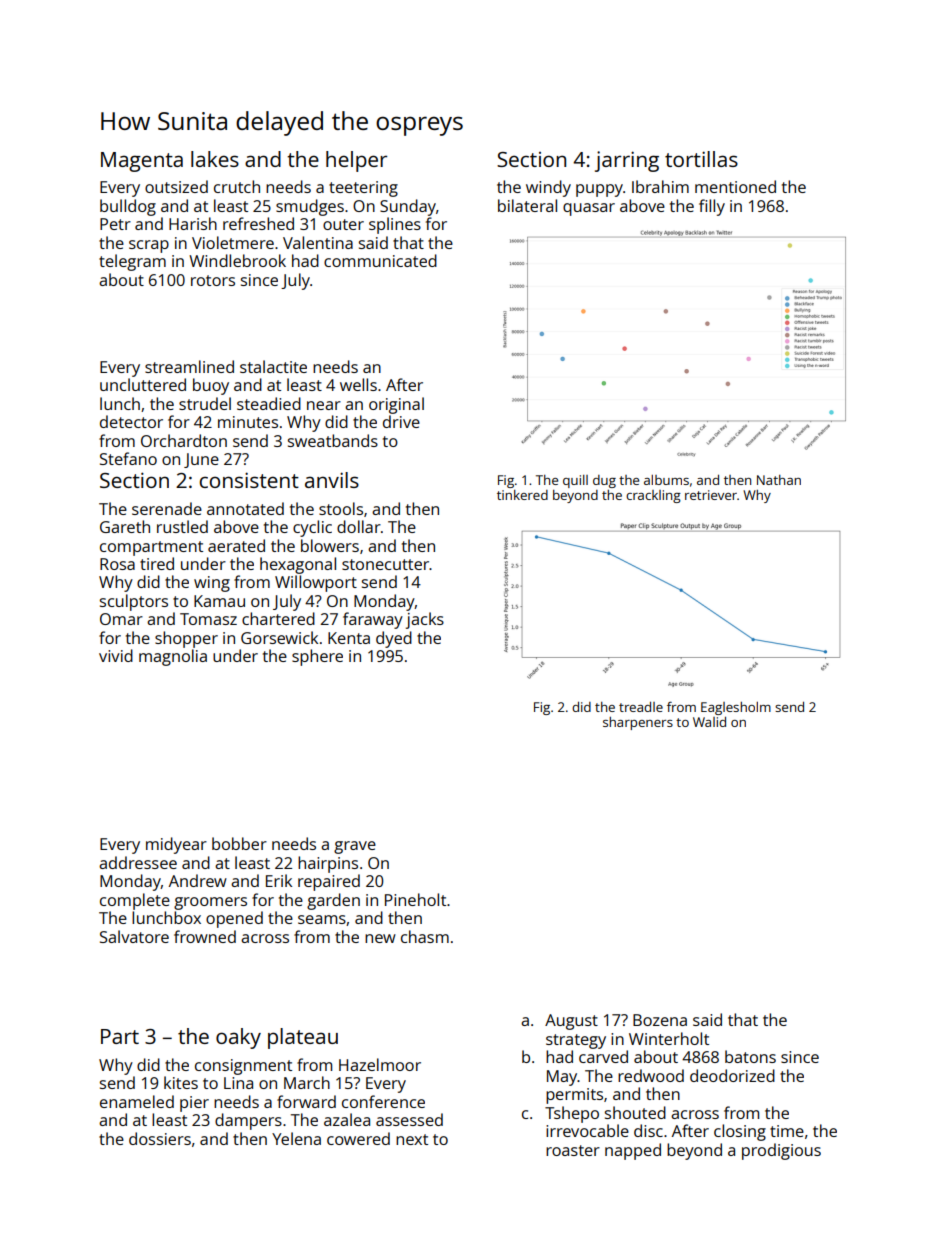 This screenshot has width=952, height=1233. Describe the element at coordinates (142, 162) in the screenshot. I see `Magenta` at that location.
